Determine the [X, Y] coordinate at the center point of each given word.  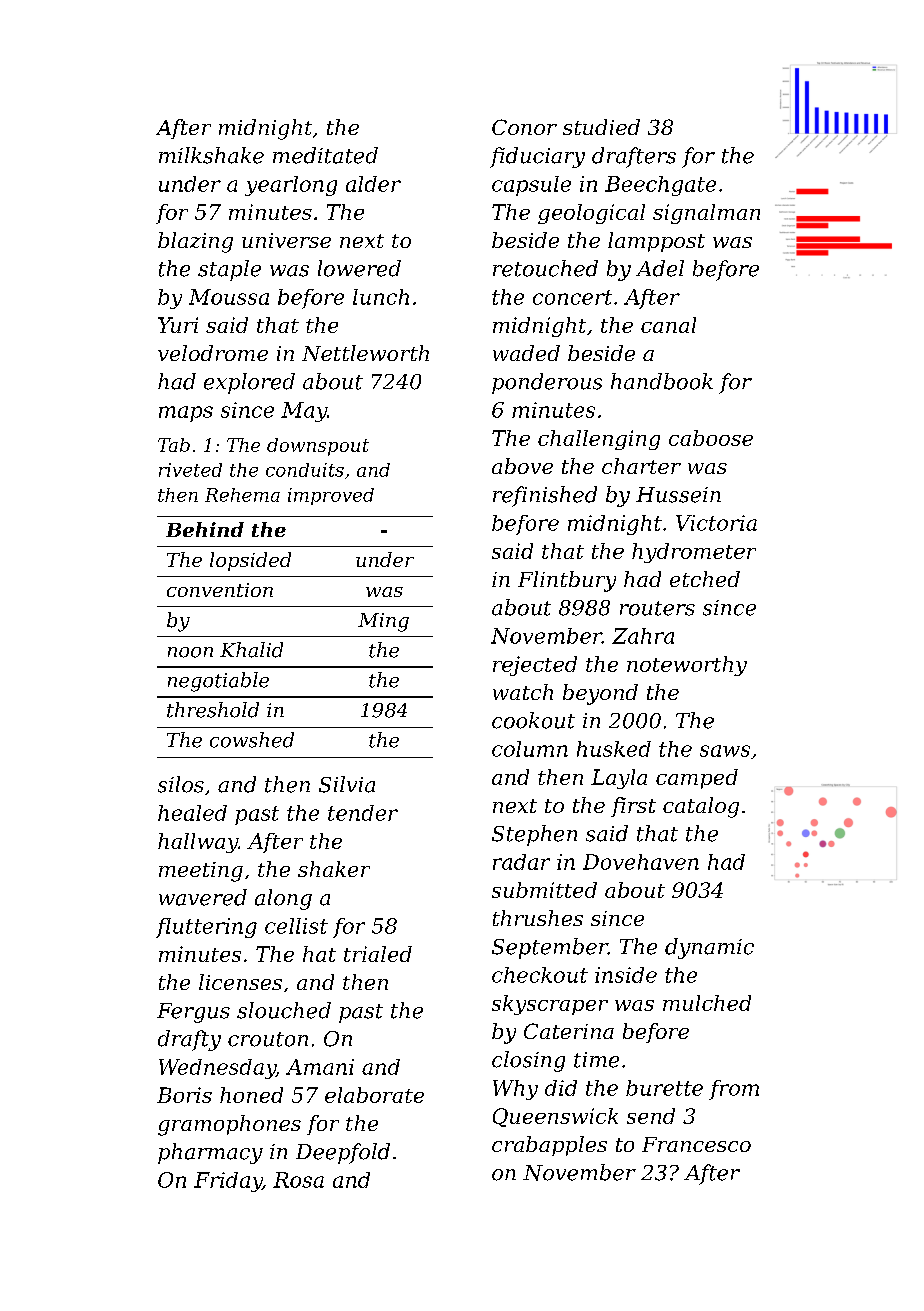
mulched [707, 1003]
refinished [545, 496]
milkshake [211, 155]
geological [591, 214]
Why [515, 1090]
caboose [711, 438]
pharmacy [210, 1153]
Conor [524, 127]
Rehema [242, 495]
